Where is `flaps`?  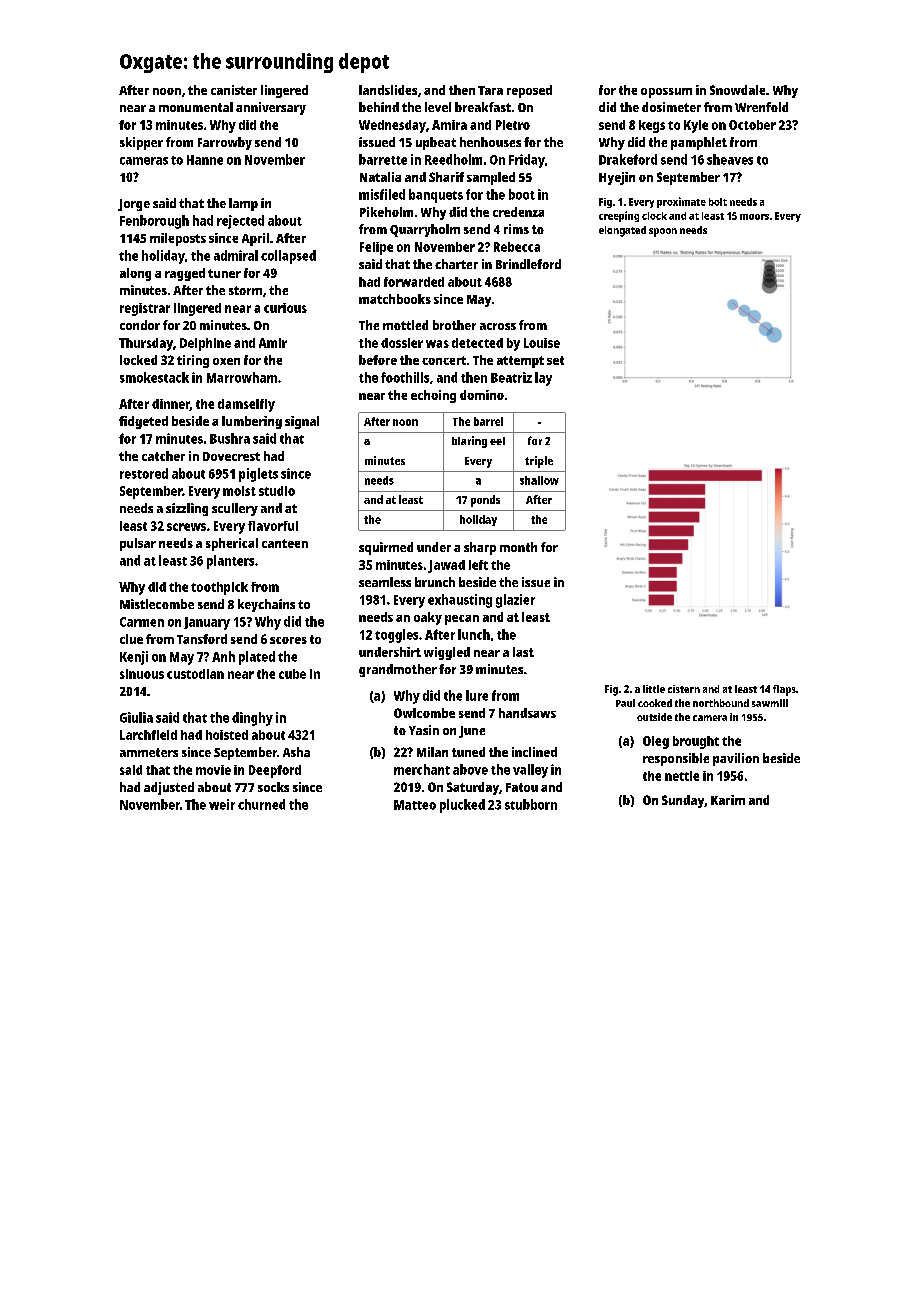 flaps is located at coordinates (784, 690).
